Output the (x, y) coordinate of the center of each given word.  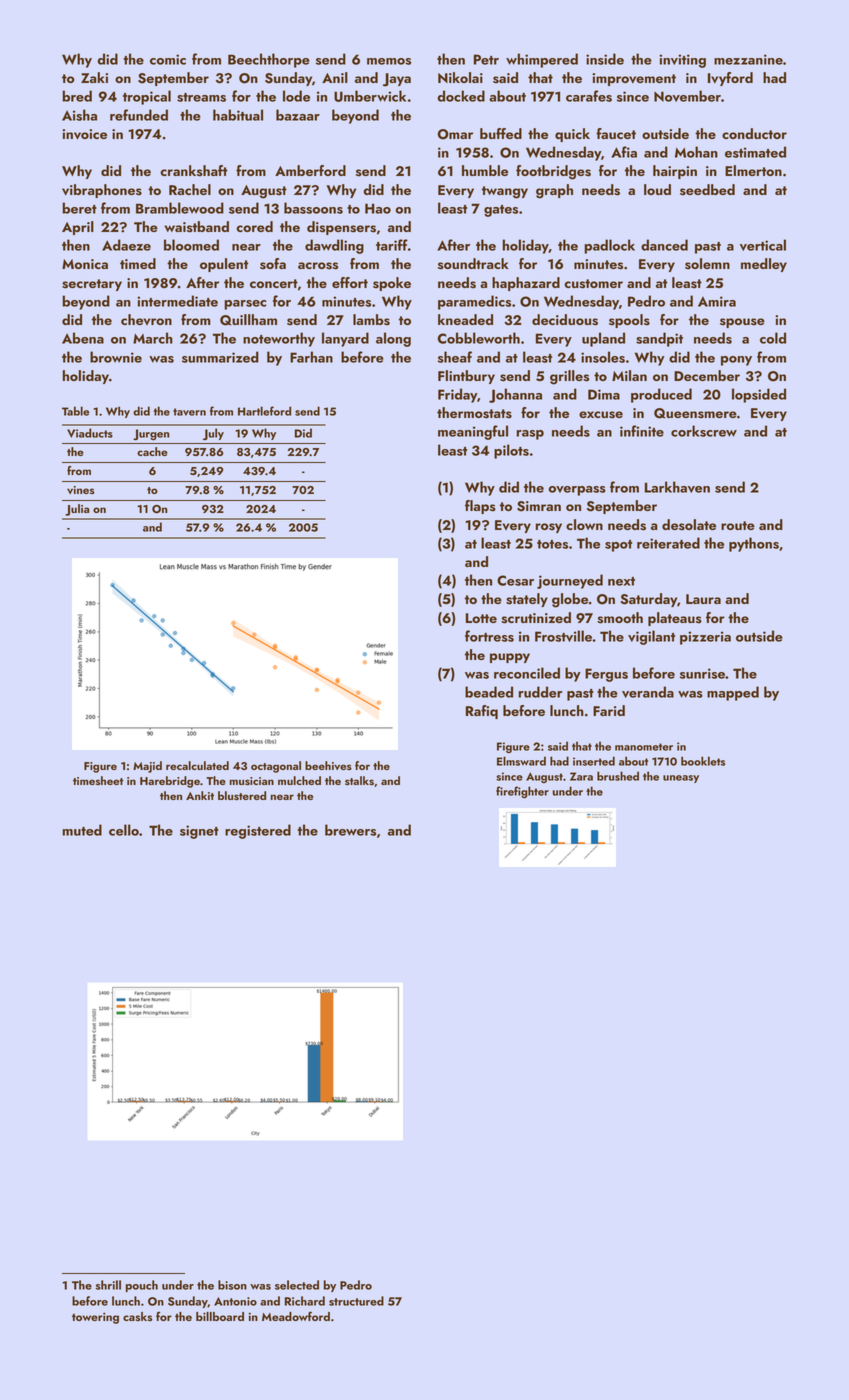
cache (152, 451)
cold (773, 338)
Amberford (310, 170)
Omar (455, 134)
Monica (85, 264)
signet (199, 832)
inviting (682, 61)
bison (232, 1285)
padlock (609, 246)
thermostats (474, 413)
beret (79, 208)
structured (356, 1301)
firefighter (522, 792)
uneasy (681, 779)
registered (258, 831)
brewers (350, 830)
